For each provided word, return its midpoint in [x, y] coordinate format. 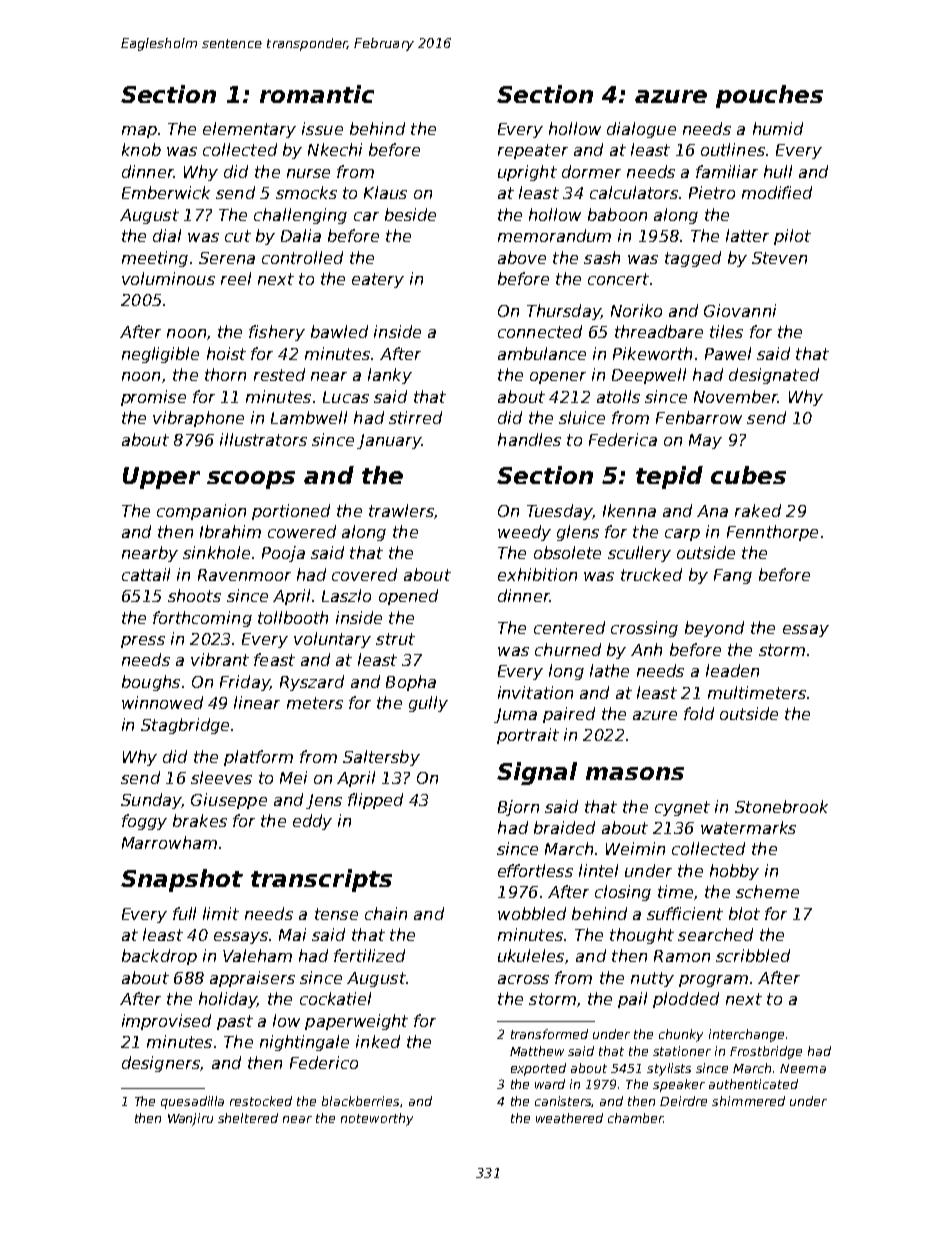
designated [774, 376]
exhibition [537, 574]
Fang [733, 576]
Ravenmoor [244, 575]
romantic [317, 94]
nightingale [304, 1043]
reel [236, 278]
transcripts [321, 880]
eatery [378, 280]
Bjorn [518, 808]
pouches [769, 96]
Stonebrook [781, 806]
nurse [308, 173]
